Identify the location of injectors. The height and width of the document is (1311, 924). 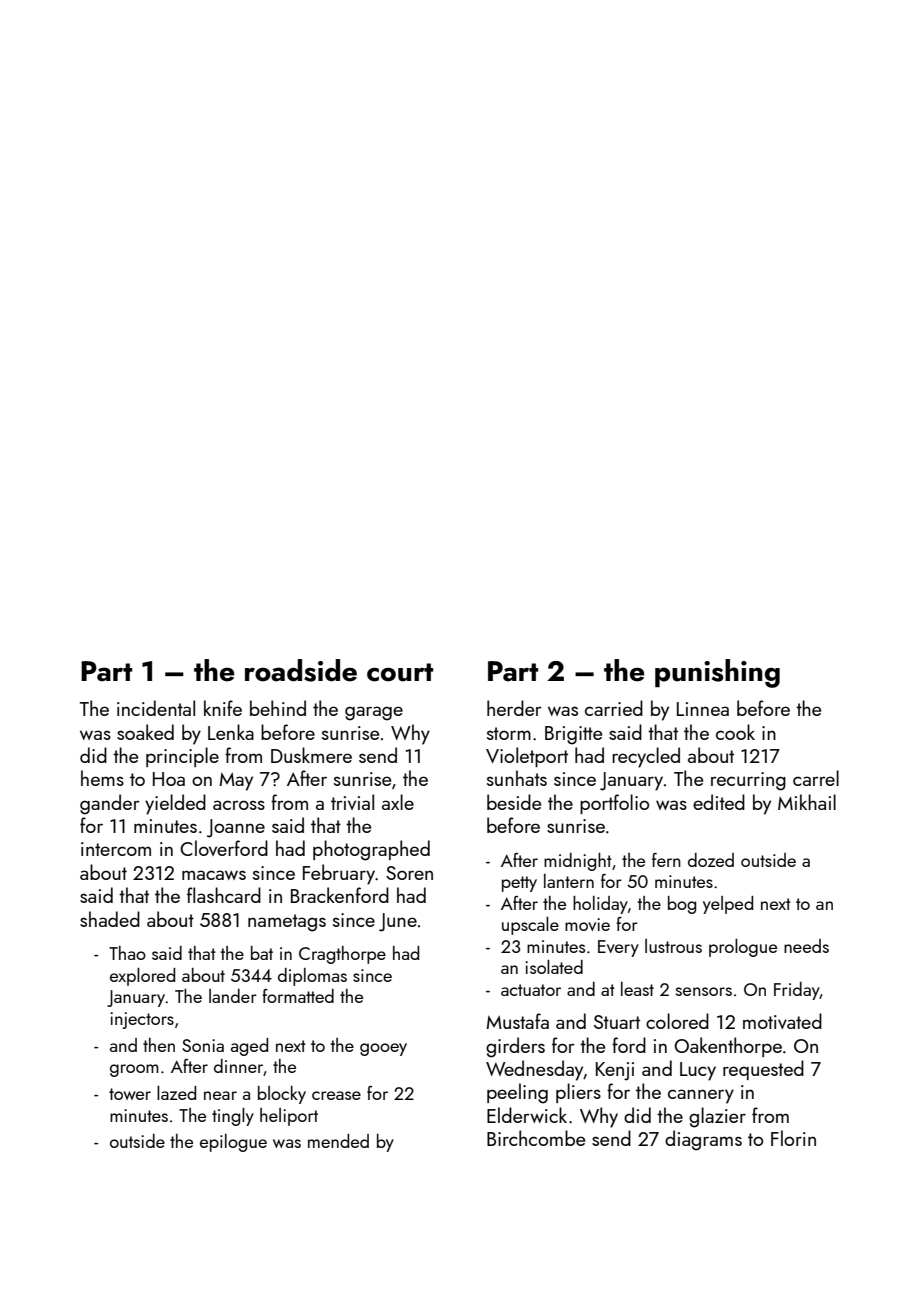
(142, 1020).
